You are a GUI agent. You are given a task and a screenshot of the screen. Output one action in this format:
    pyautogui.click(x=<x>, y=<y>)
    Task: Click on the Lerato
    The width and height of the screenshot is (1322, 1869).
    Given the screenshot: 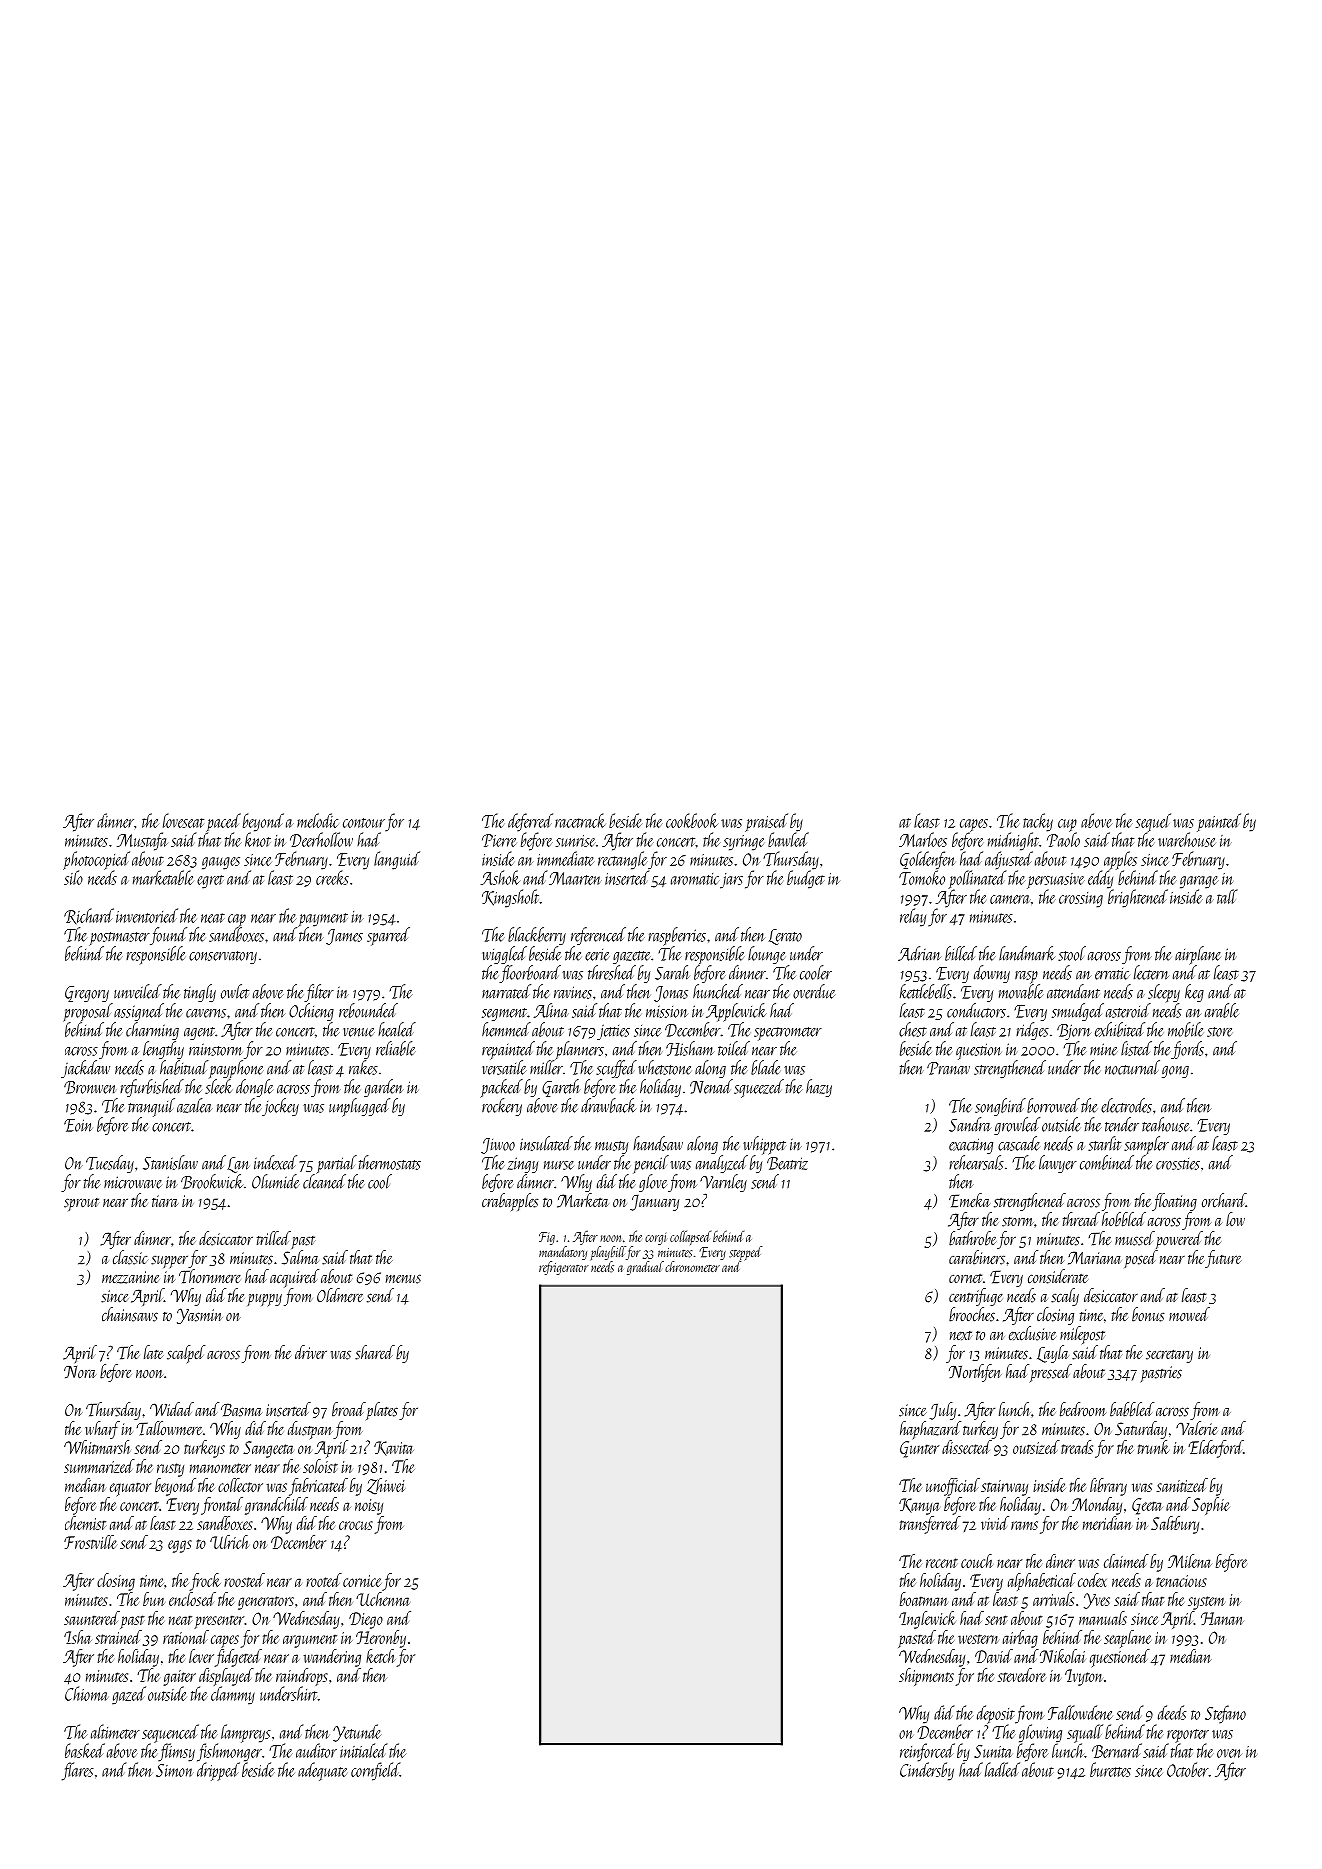 What is the action you would take?
    pyautogui.click(x=785, y=937)
